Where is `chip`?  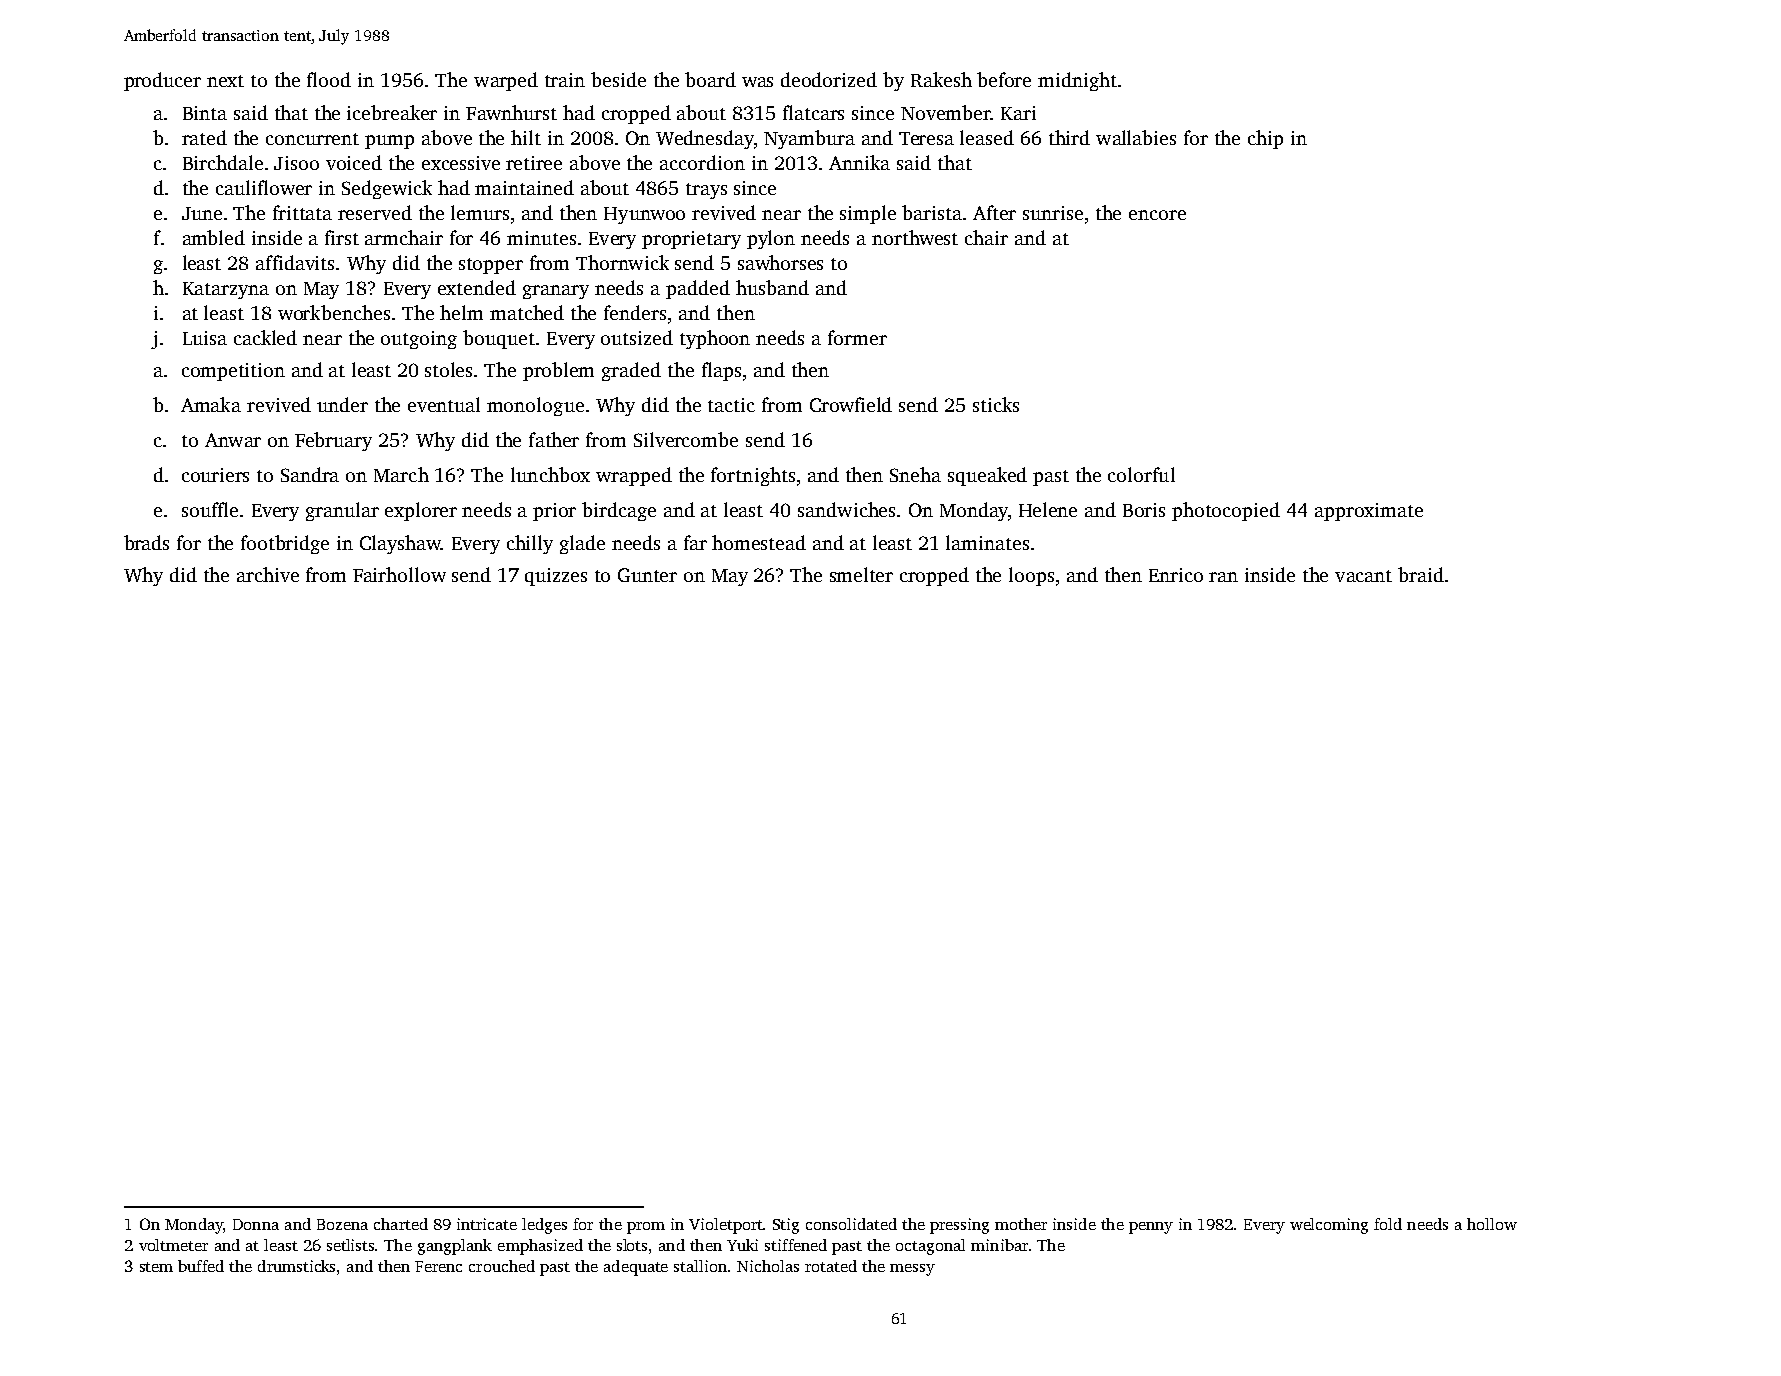
chip is located at coordinates (1265, 139).
